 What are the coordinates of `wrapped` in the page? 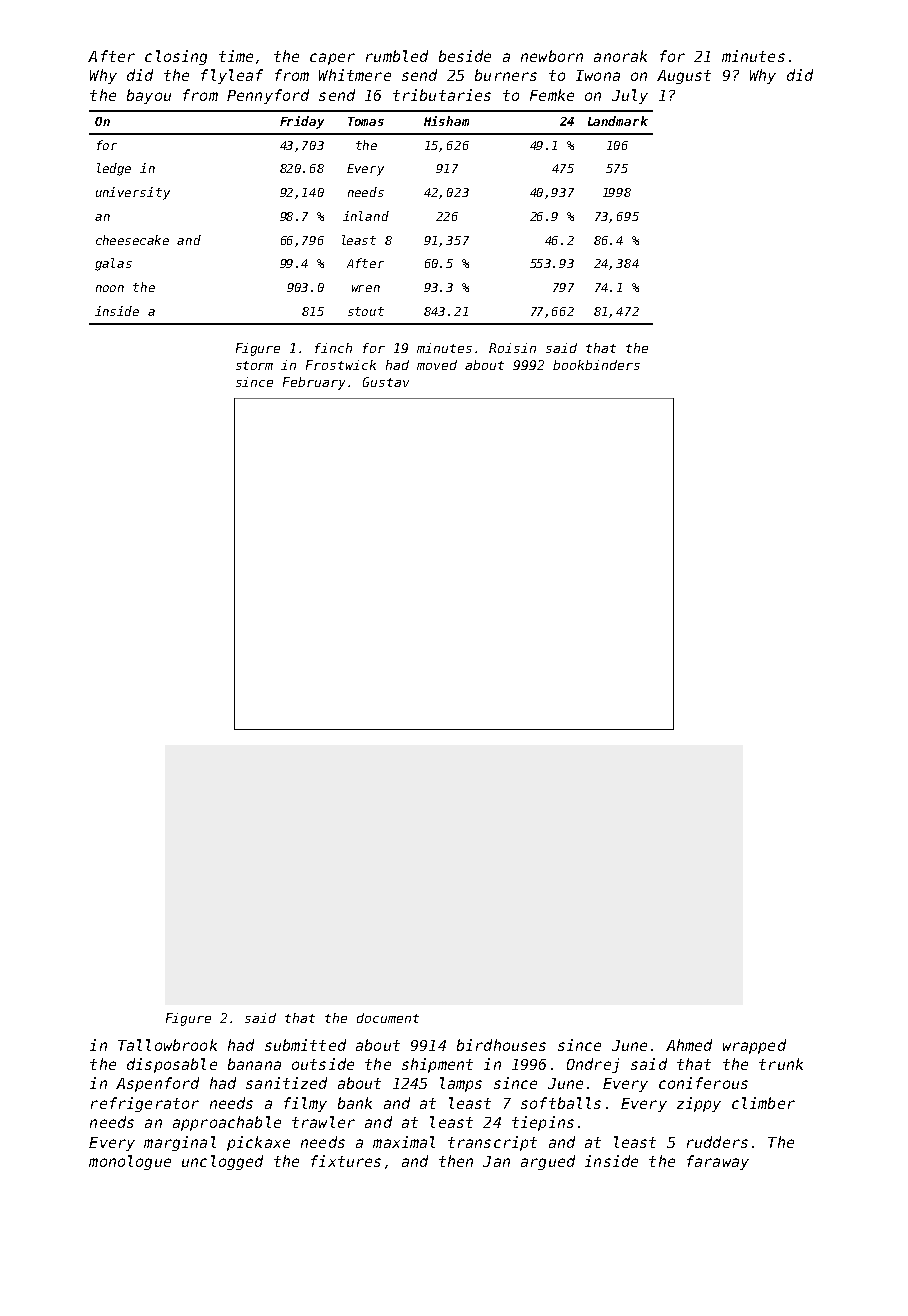 It's located at (754, 1046).
